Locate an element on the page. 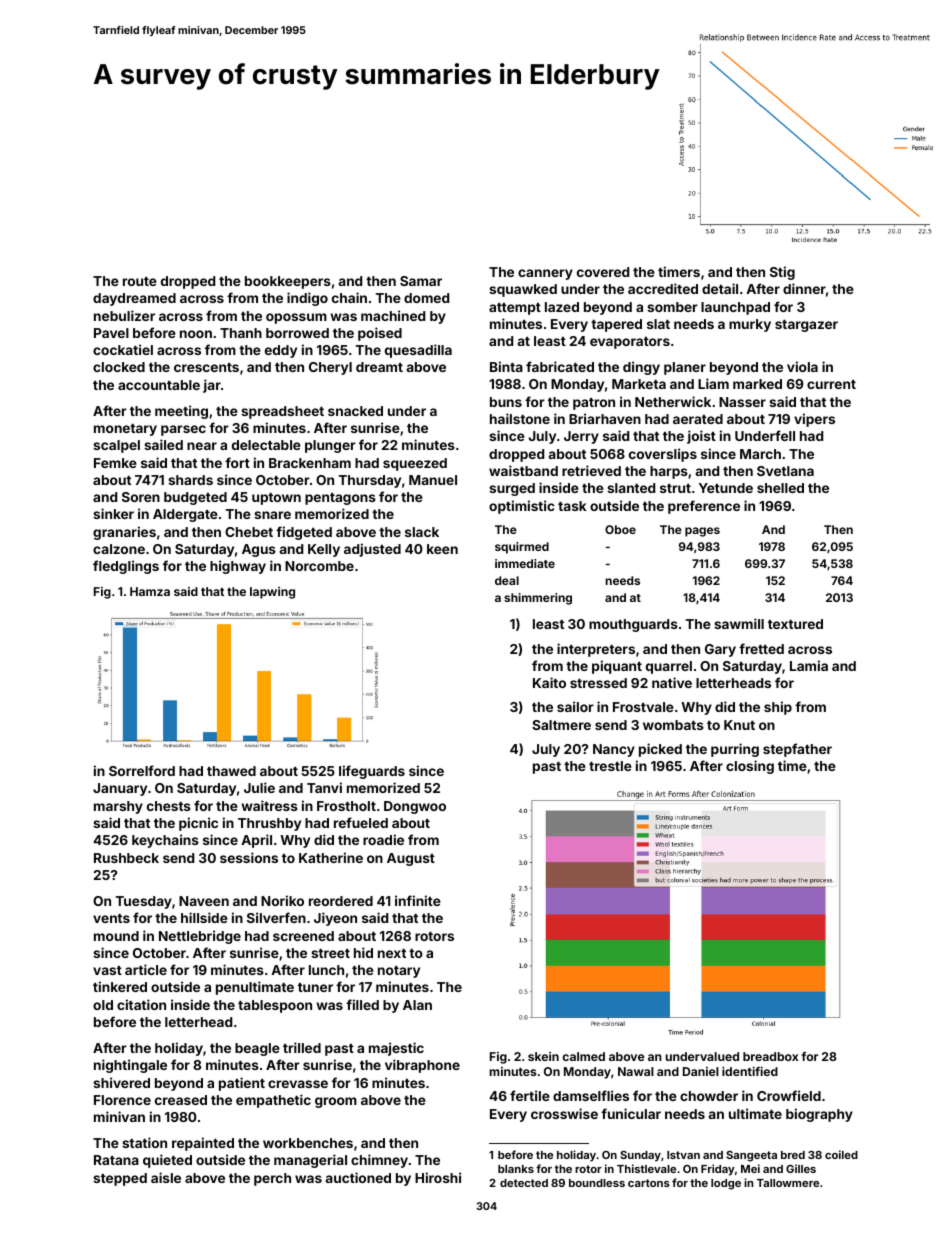 Image resolution: width=952 pixels, height=1233 pixels. tablespoon is located at coordinates (275, 1006).
